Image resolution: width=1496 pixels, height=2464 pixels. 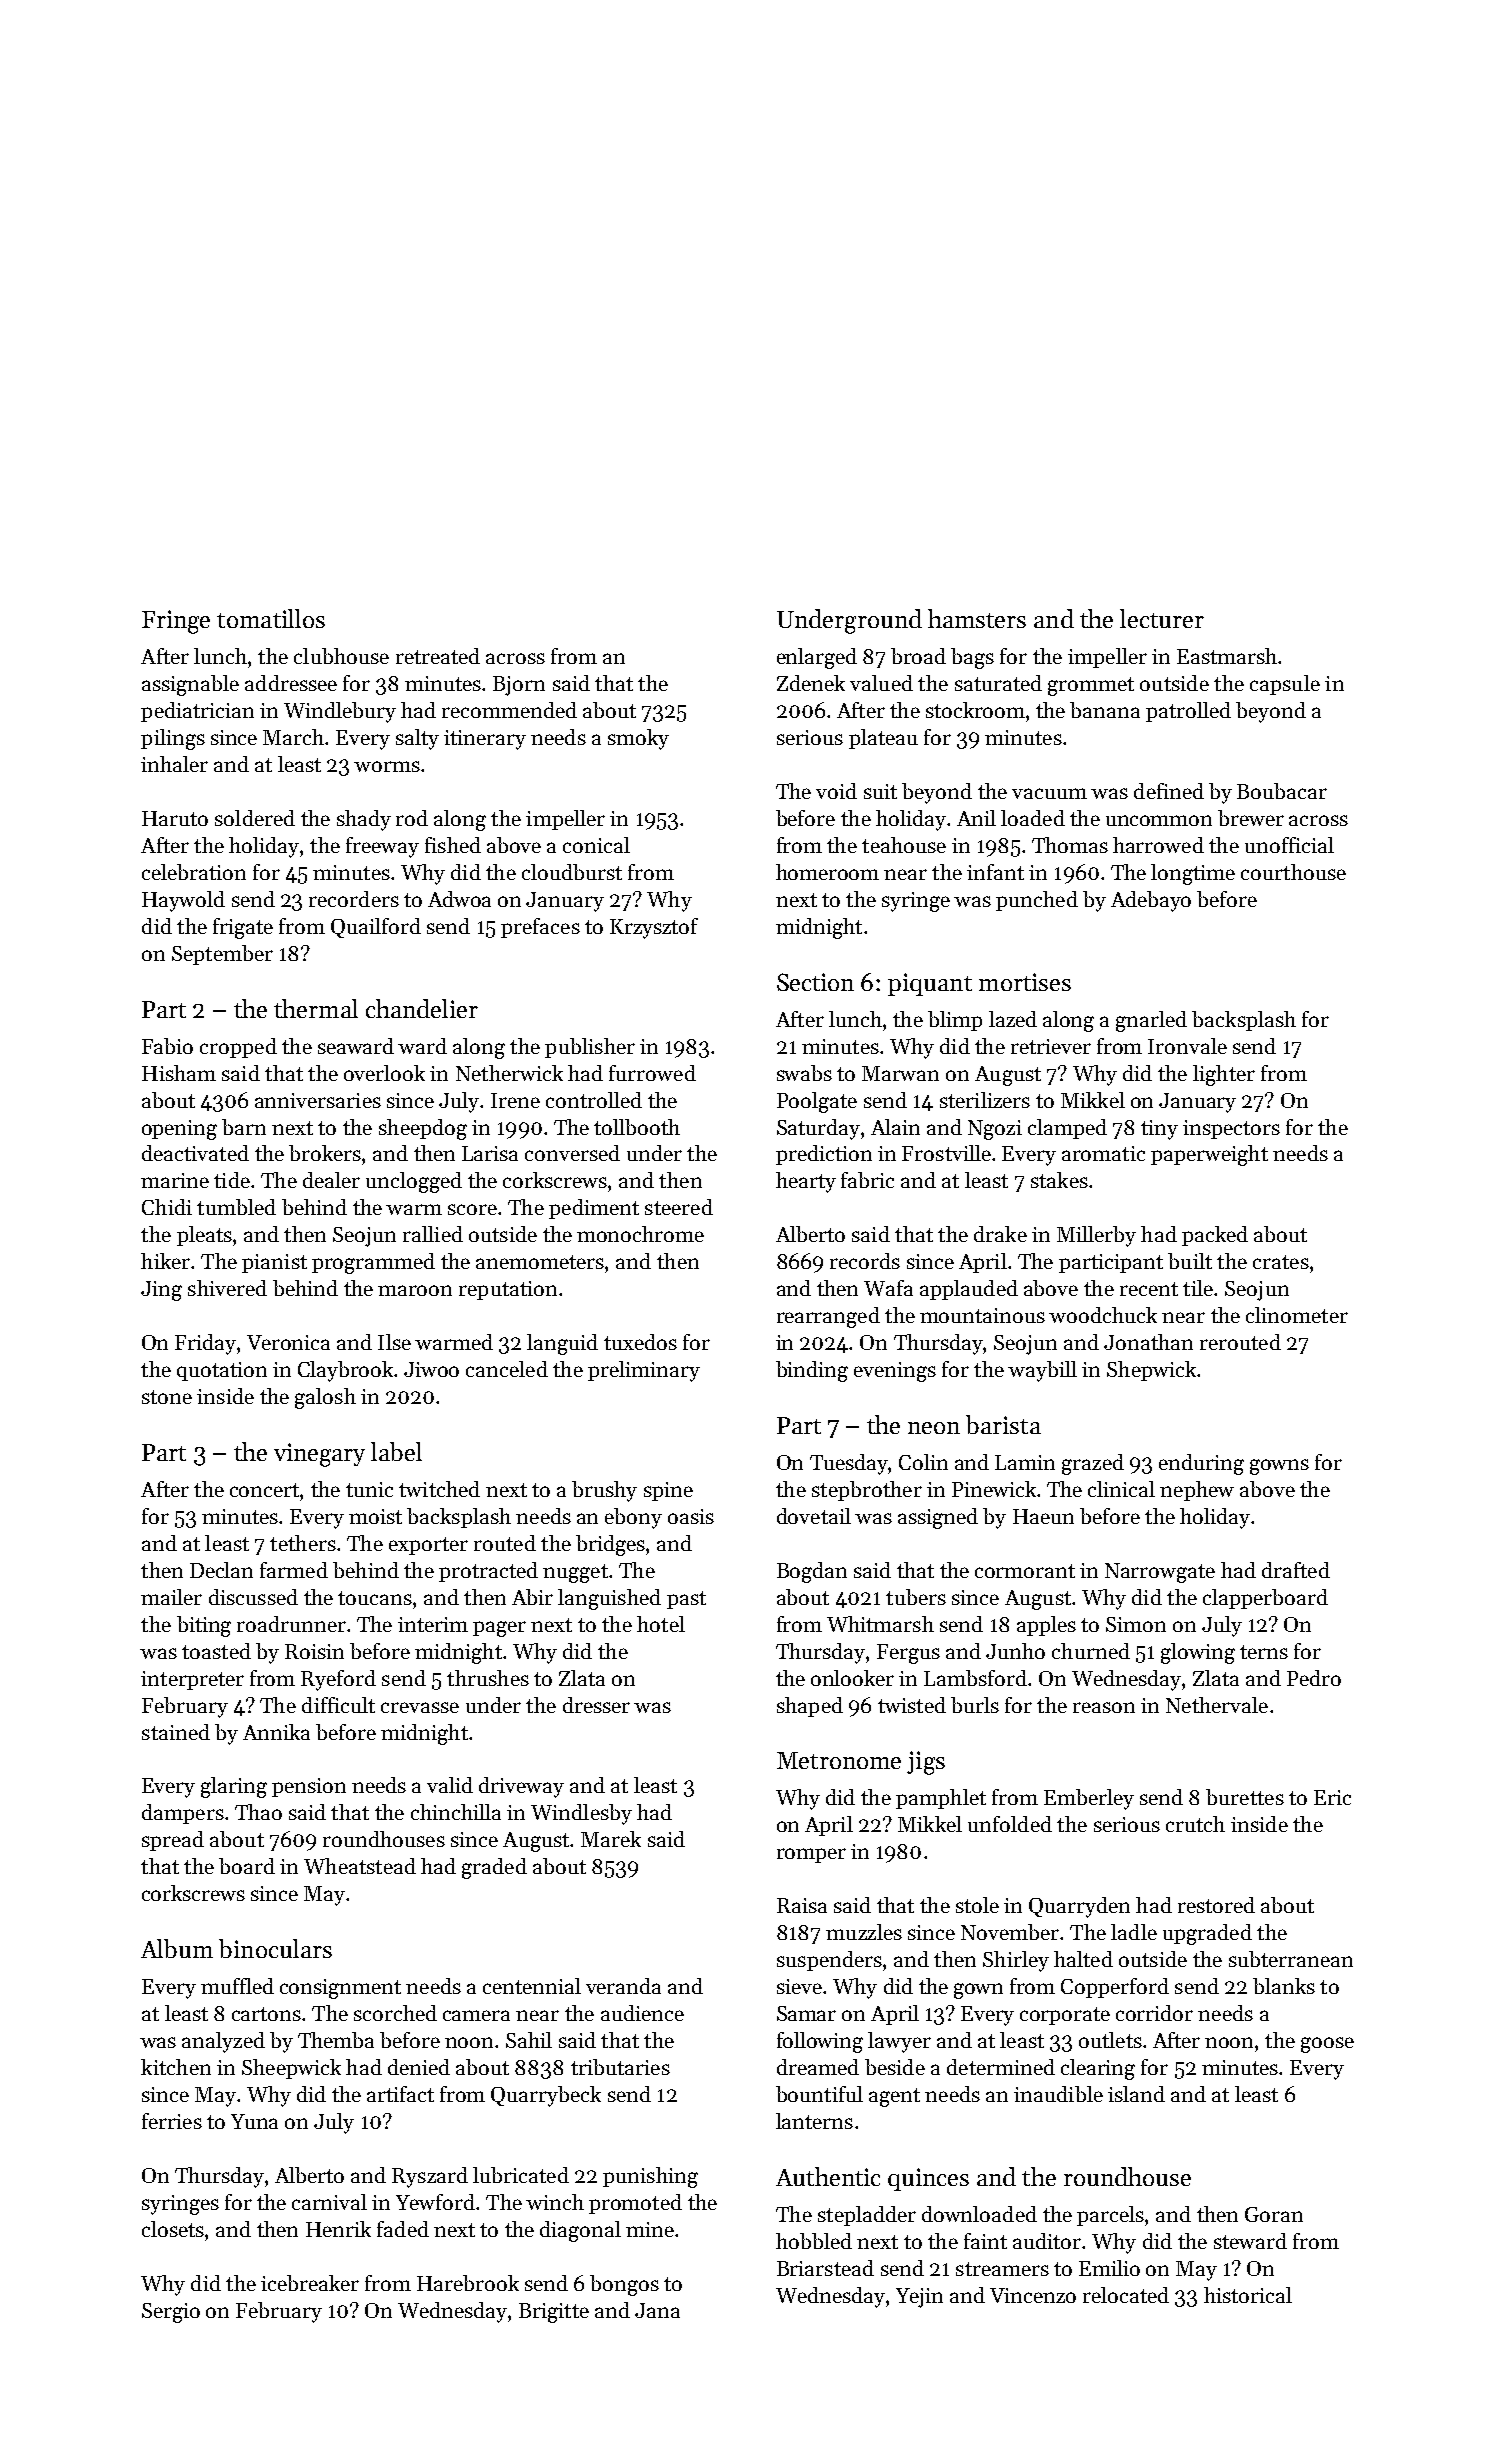 I want to click on jigs, so click(x=926, y=1763).
